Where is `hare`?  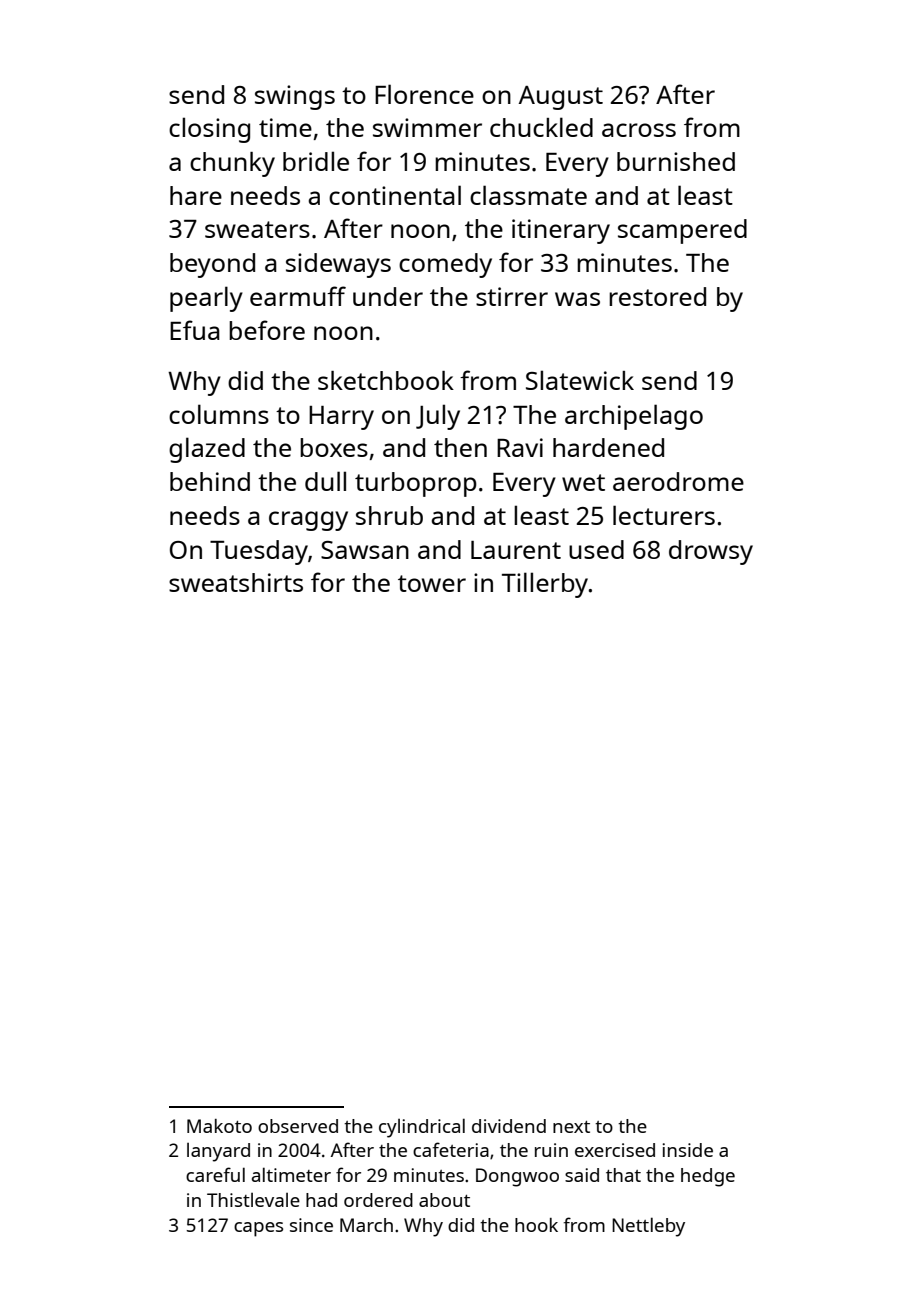 hare is located at coordinates (196, 195).
